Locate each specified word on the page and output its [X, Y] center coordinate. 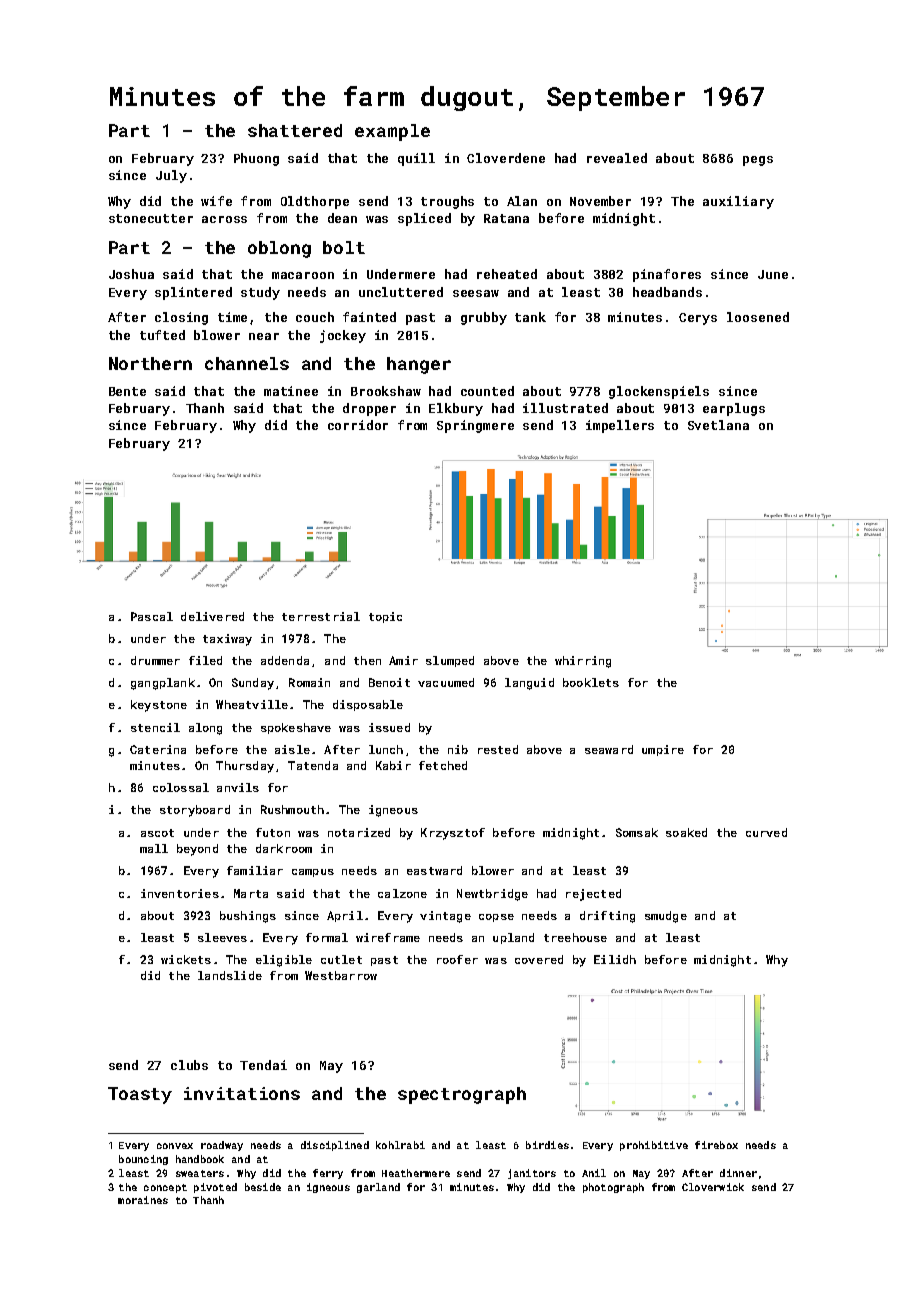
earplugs [734, 409]
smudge [666, 917]
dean [342, 218]
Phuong [256, 159]
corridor [358, 425]
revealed [617, 158]
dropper [369, 409]
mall [154, 848]
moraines [143, 1200]
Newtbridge [492, 895]
